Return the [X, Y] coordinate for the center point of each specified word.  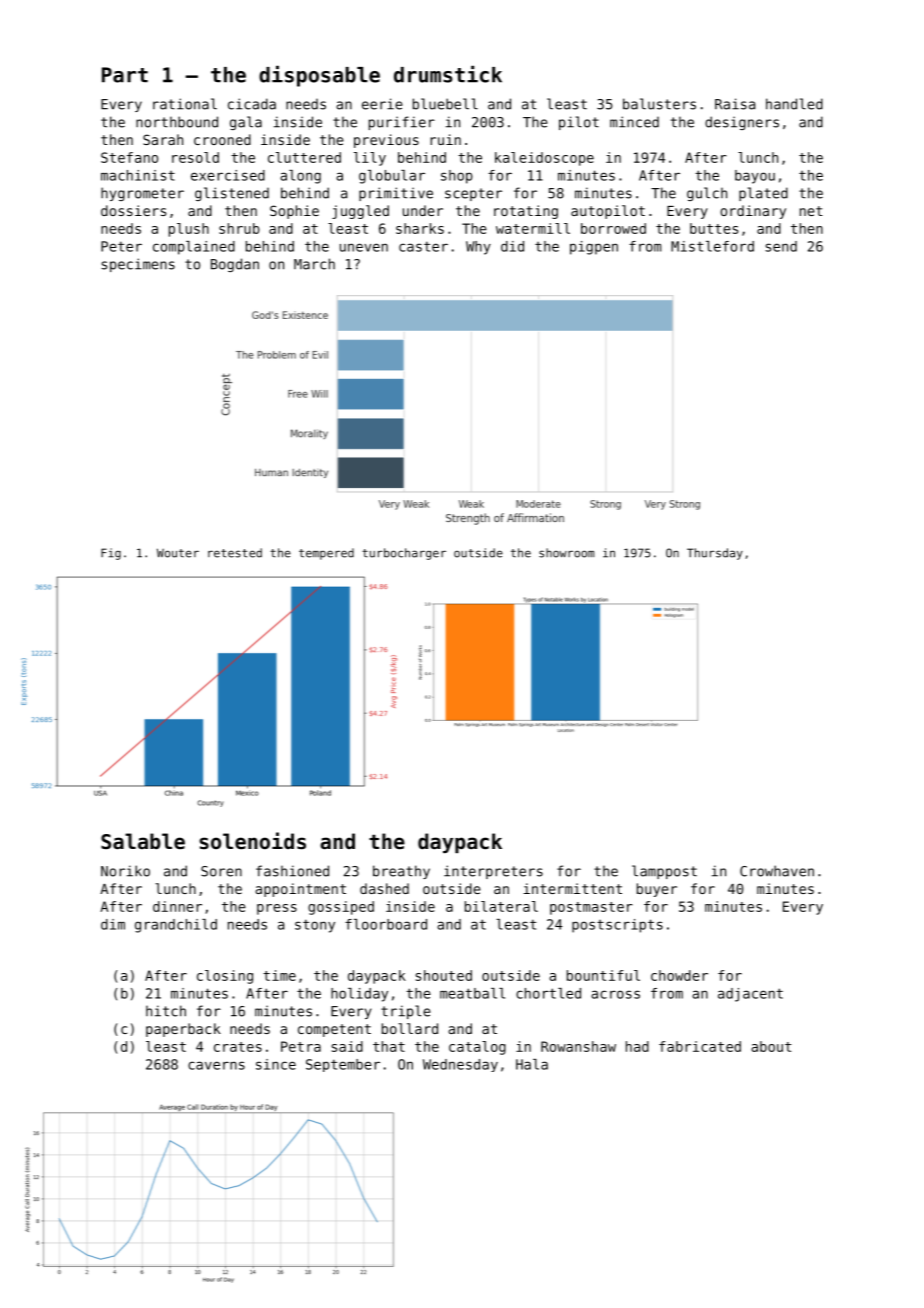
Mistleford [712, 246]
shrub [239, 228]
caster [423, 246]
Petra [301, 1046]
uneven [364, 247]
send [781, 246]
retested [235, 553]
